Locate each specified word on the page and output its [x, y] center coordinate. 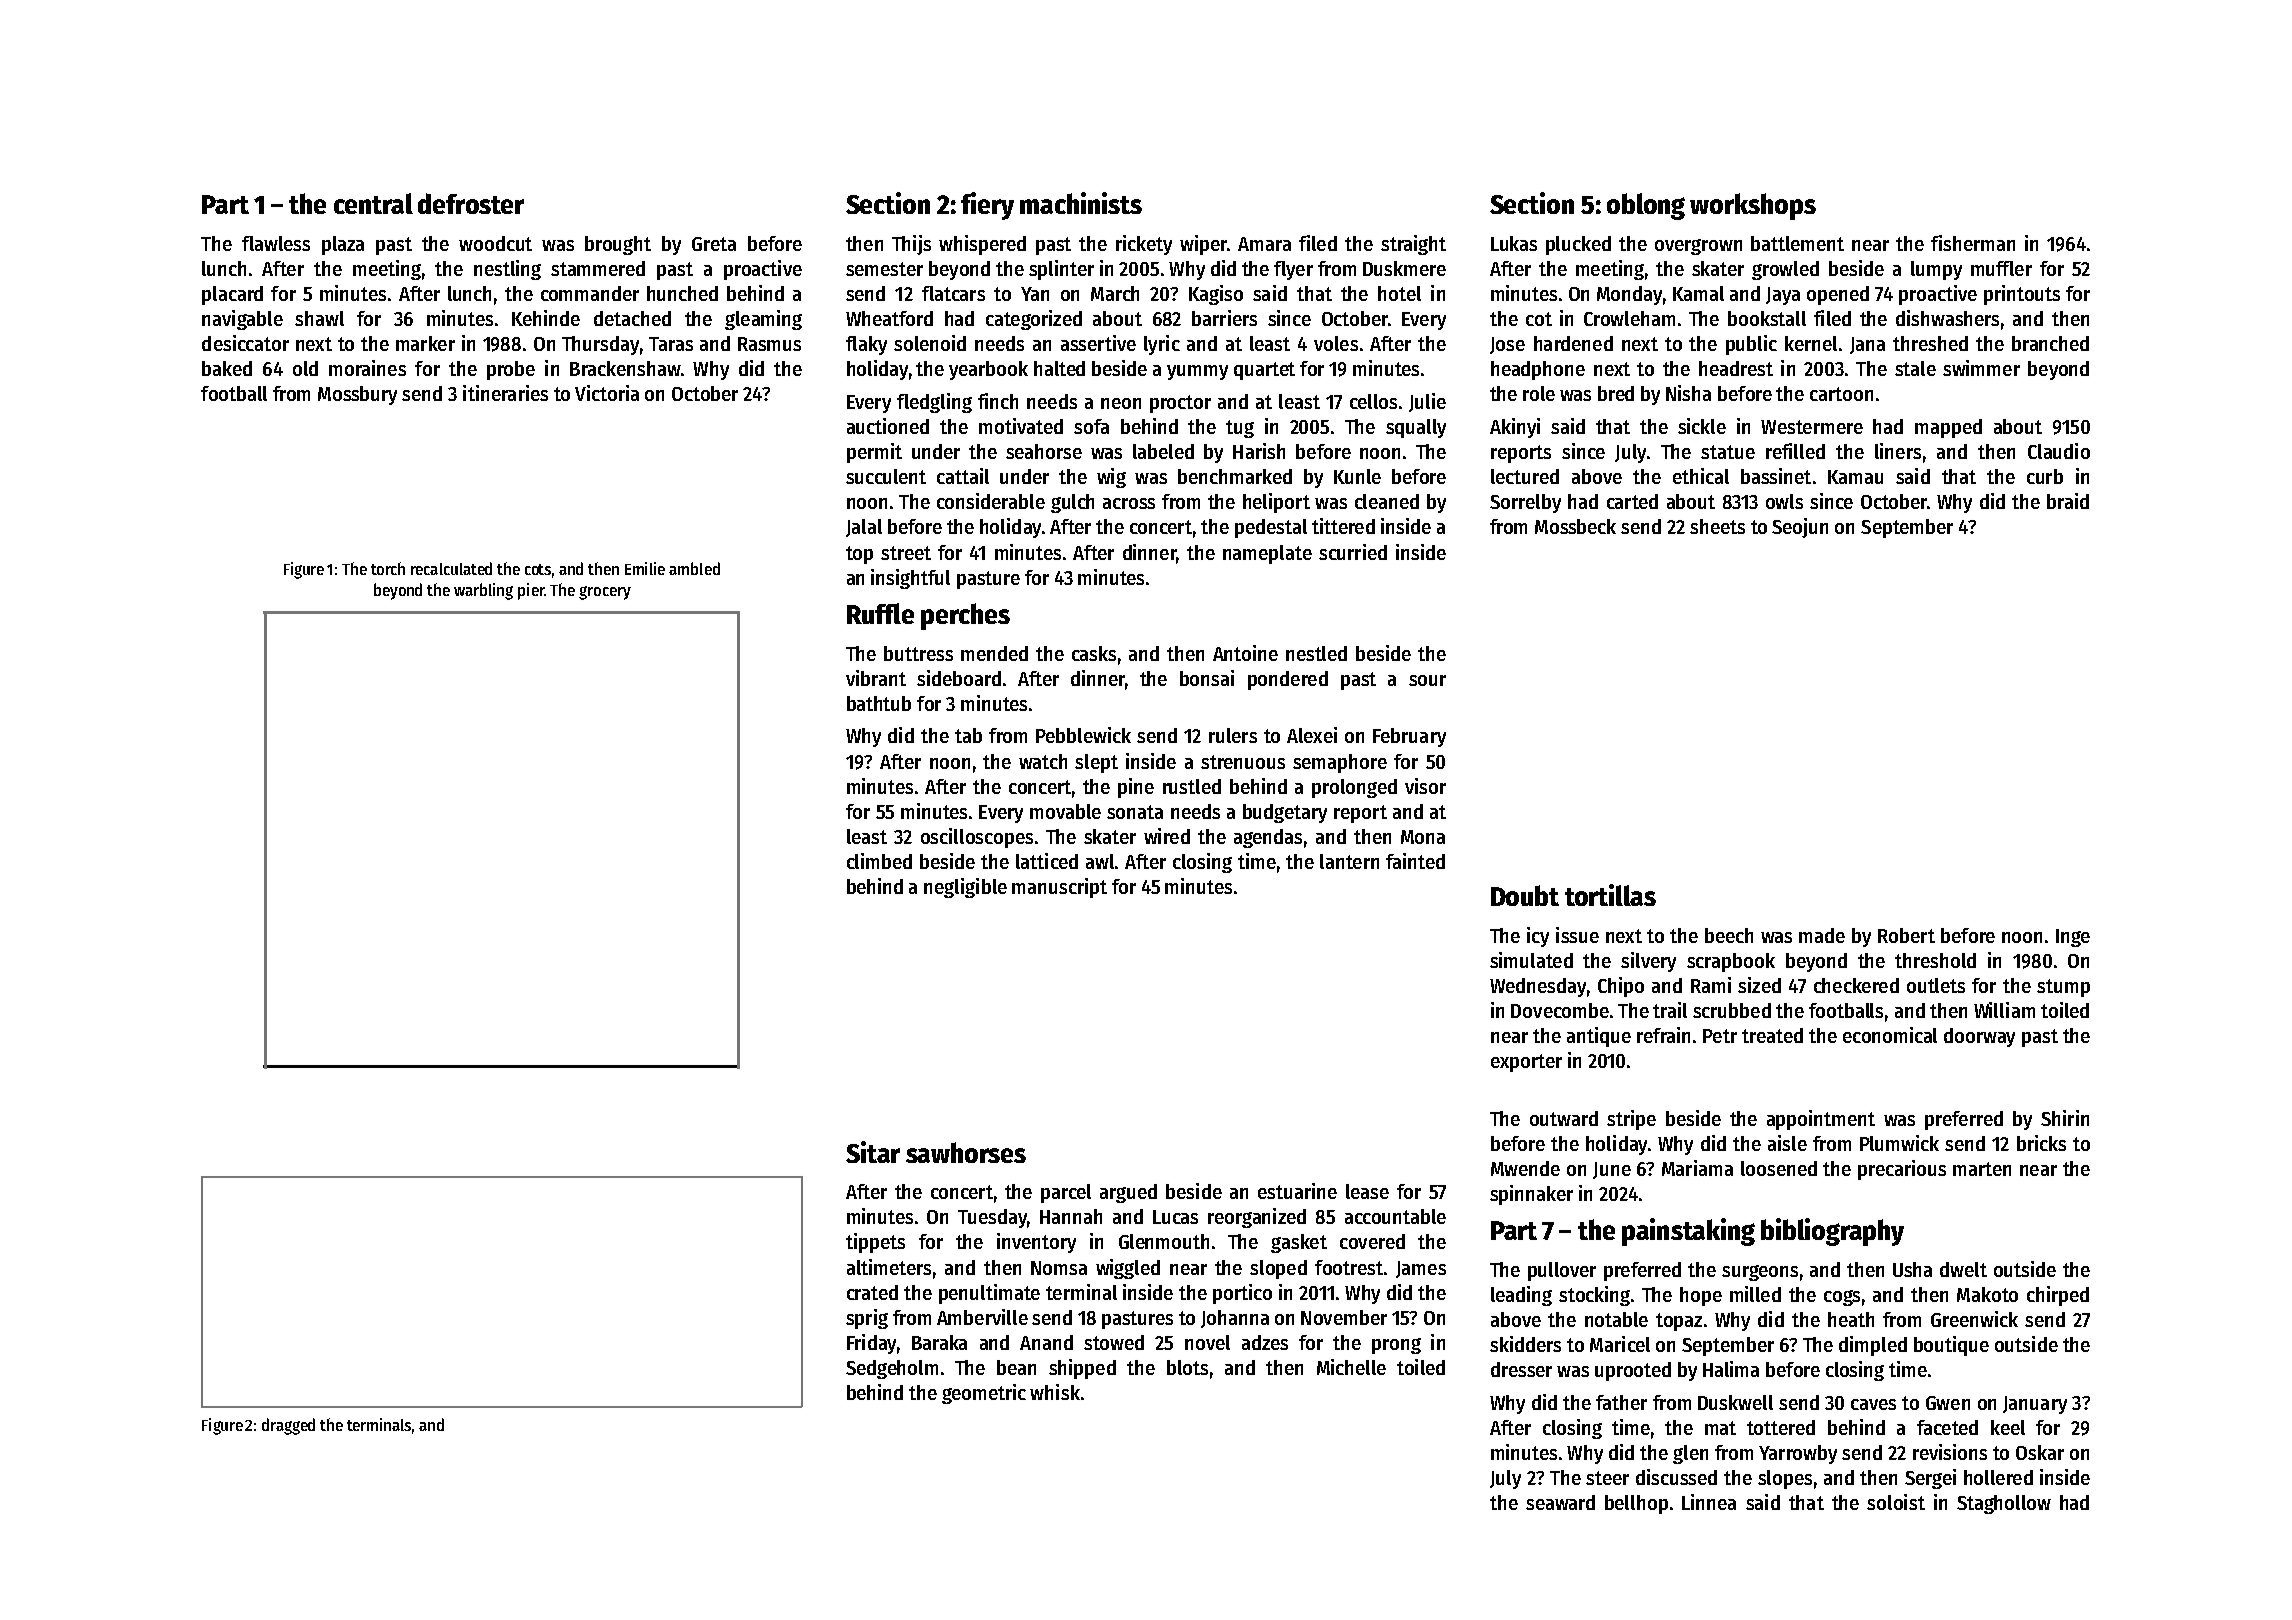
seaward [1560, 1502]
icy [1538, 937]
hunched [682, 293]
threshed [1930, 343]
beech [1729, 935]
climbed [879, 861]
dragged [288, 1426]
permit [874, 453]
